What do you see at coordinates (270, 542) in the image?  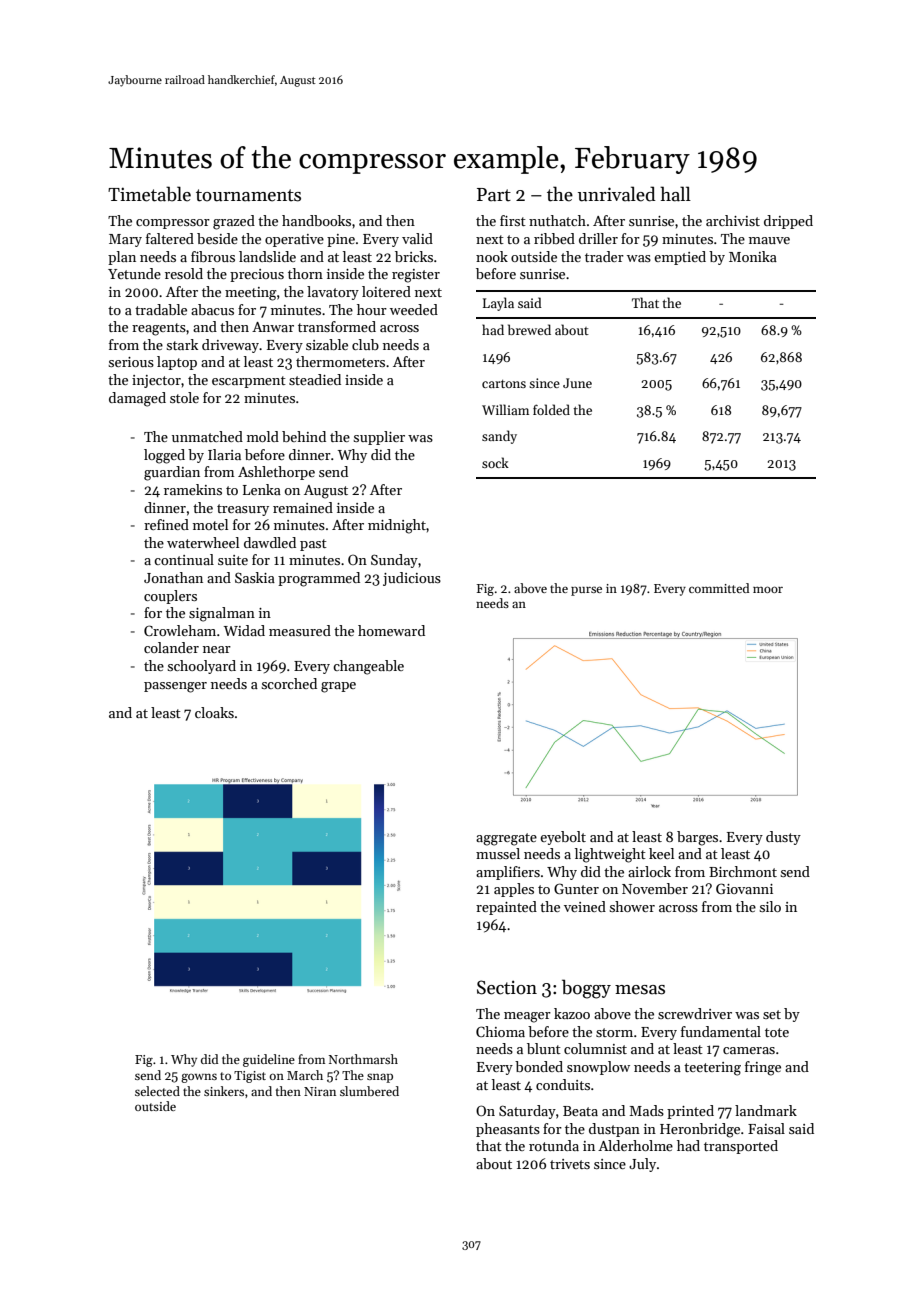 I see `dawdled` at bounding box center [270, 542].
